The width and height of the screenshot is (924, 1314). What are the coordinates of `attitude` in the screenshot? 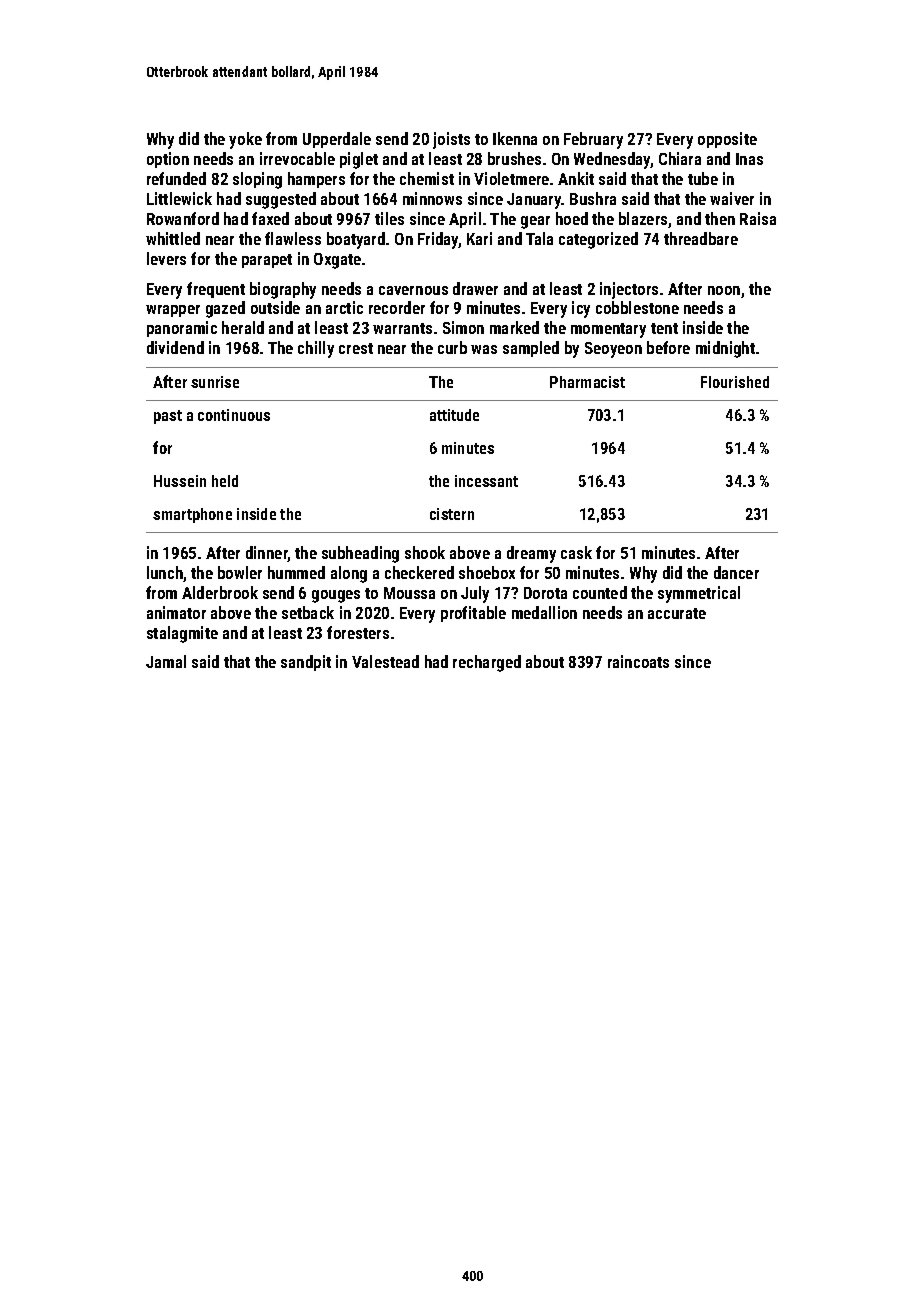 It's located at (454, 415).
